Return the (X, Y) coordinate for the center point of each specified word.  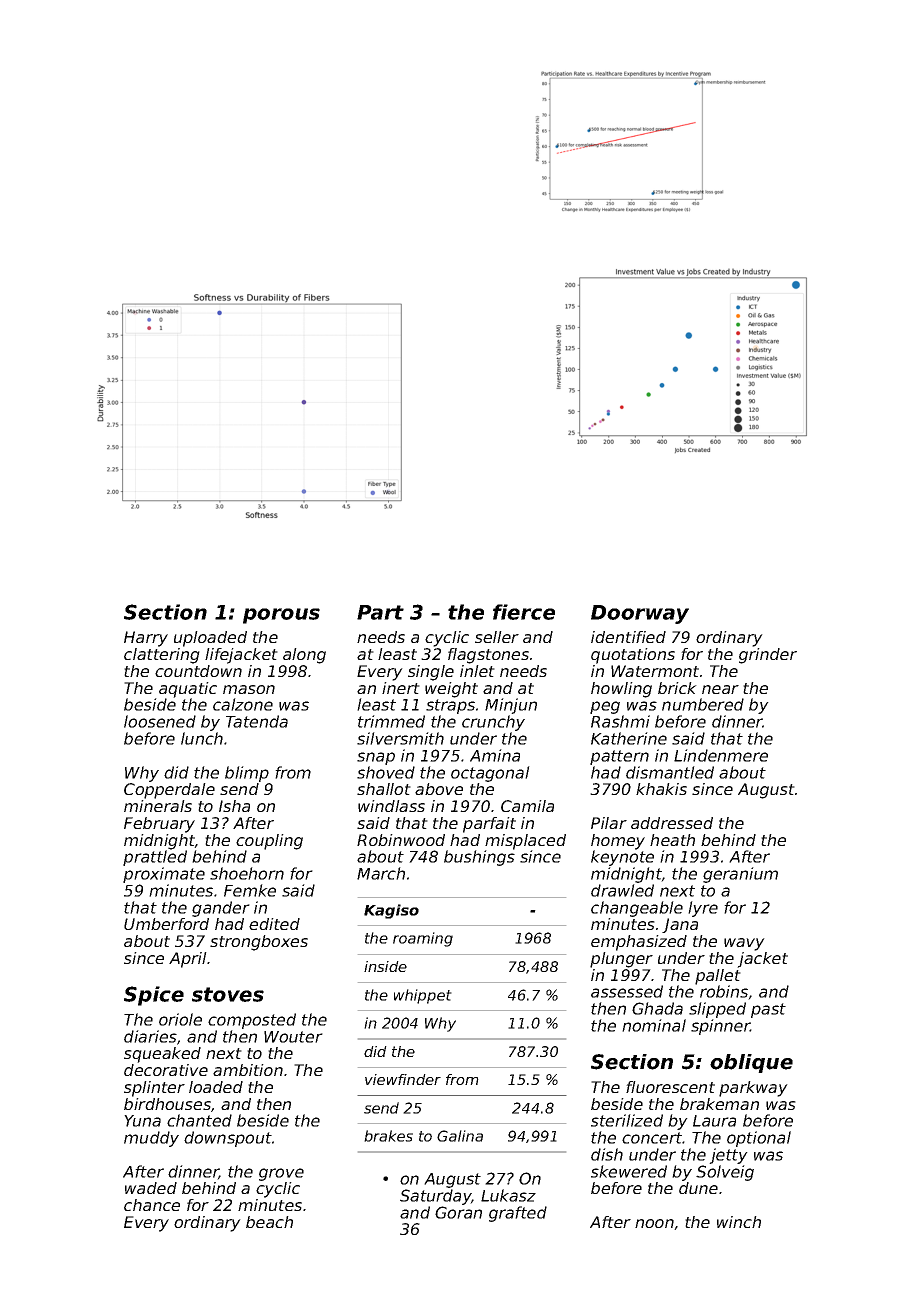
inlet (477, 671)
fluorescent (670, 1087)
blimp (247, 774)
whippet (423, 996)
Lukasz (508, 1195)
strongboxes (259, 943)
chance (152, 1205)
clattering (162, 656)
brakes (388, 1136)
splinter (154, 1089)
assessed (627, 991)
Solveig (725, 1173)
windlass (391, 806)
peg (605, 707)
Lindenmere (721, 755)
